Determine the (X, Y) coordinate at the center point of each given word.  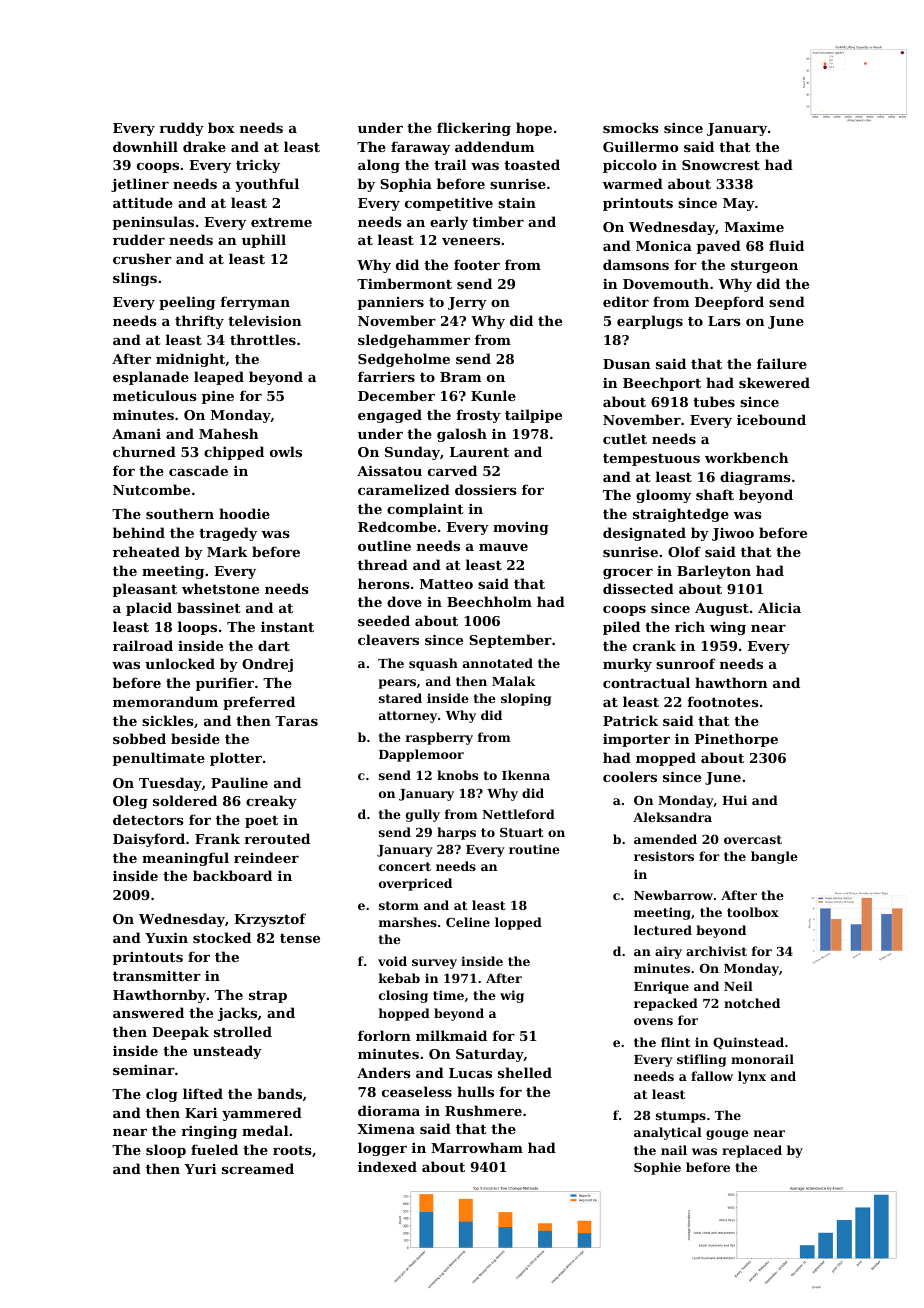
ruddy (181, 129)
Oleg (130, 802)
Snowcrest (721, 165)
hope (534, 129)
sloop (166, 1151)
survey (434, 964)
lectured (663, 930)
